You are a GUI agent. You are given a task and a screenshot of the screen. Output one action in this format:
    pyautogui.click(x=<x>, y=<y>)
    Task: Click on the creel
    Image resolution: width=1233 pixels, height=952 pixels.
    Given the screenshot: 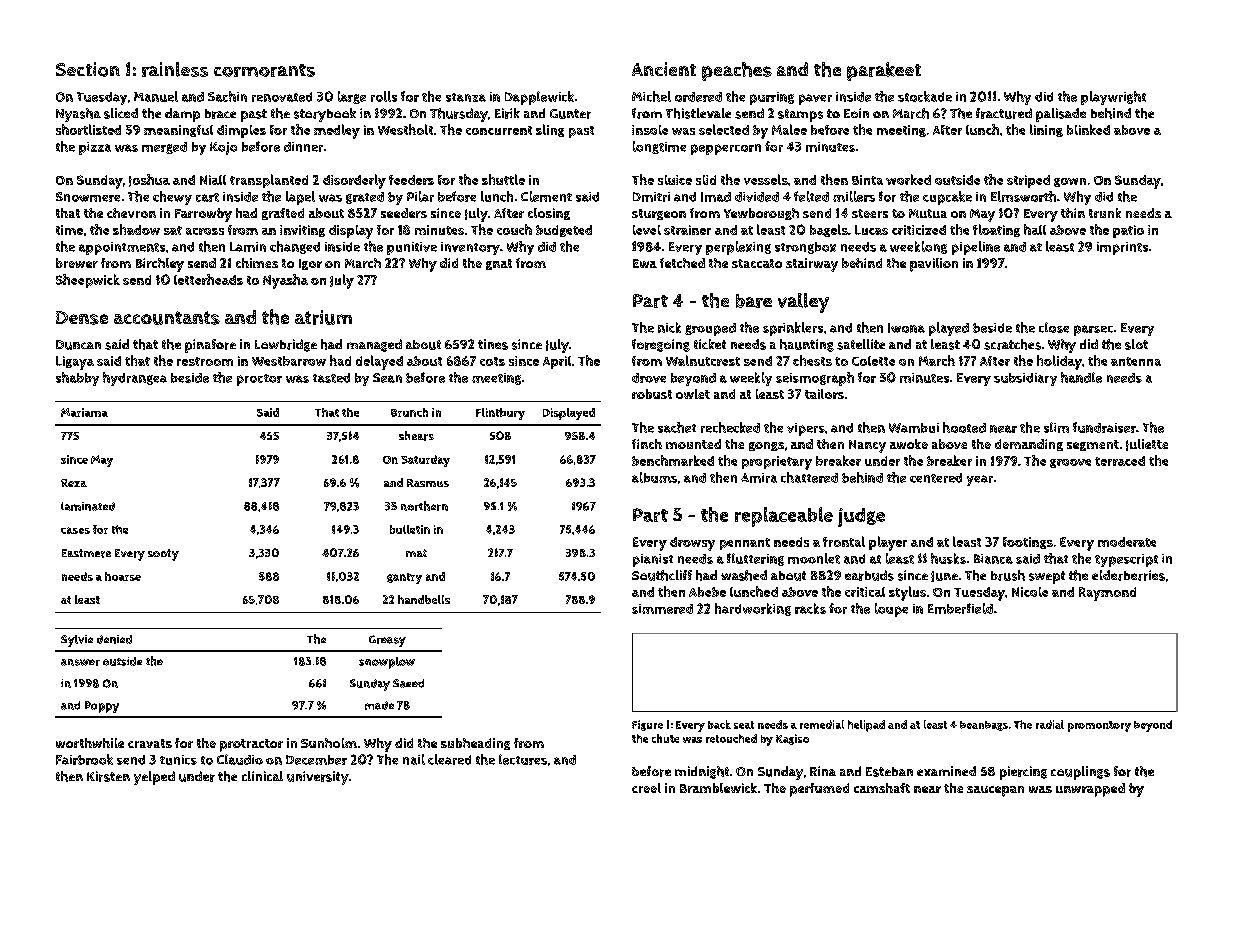 What is the action you would take?
    pyautogui.click(x=646, y=788)
